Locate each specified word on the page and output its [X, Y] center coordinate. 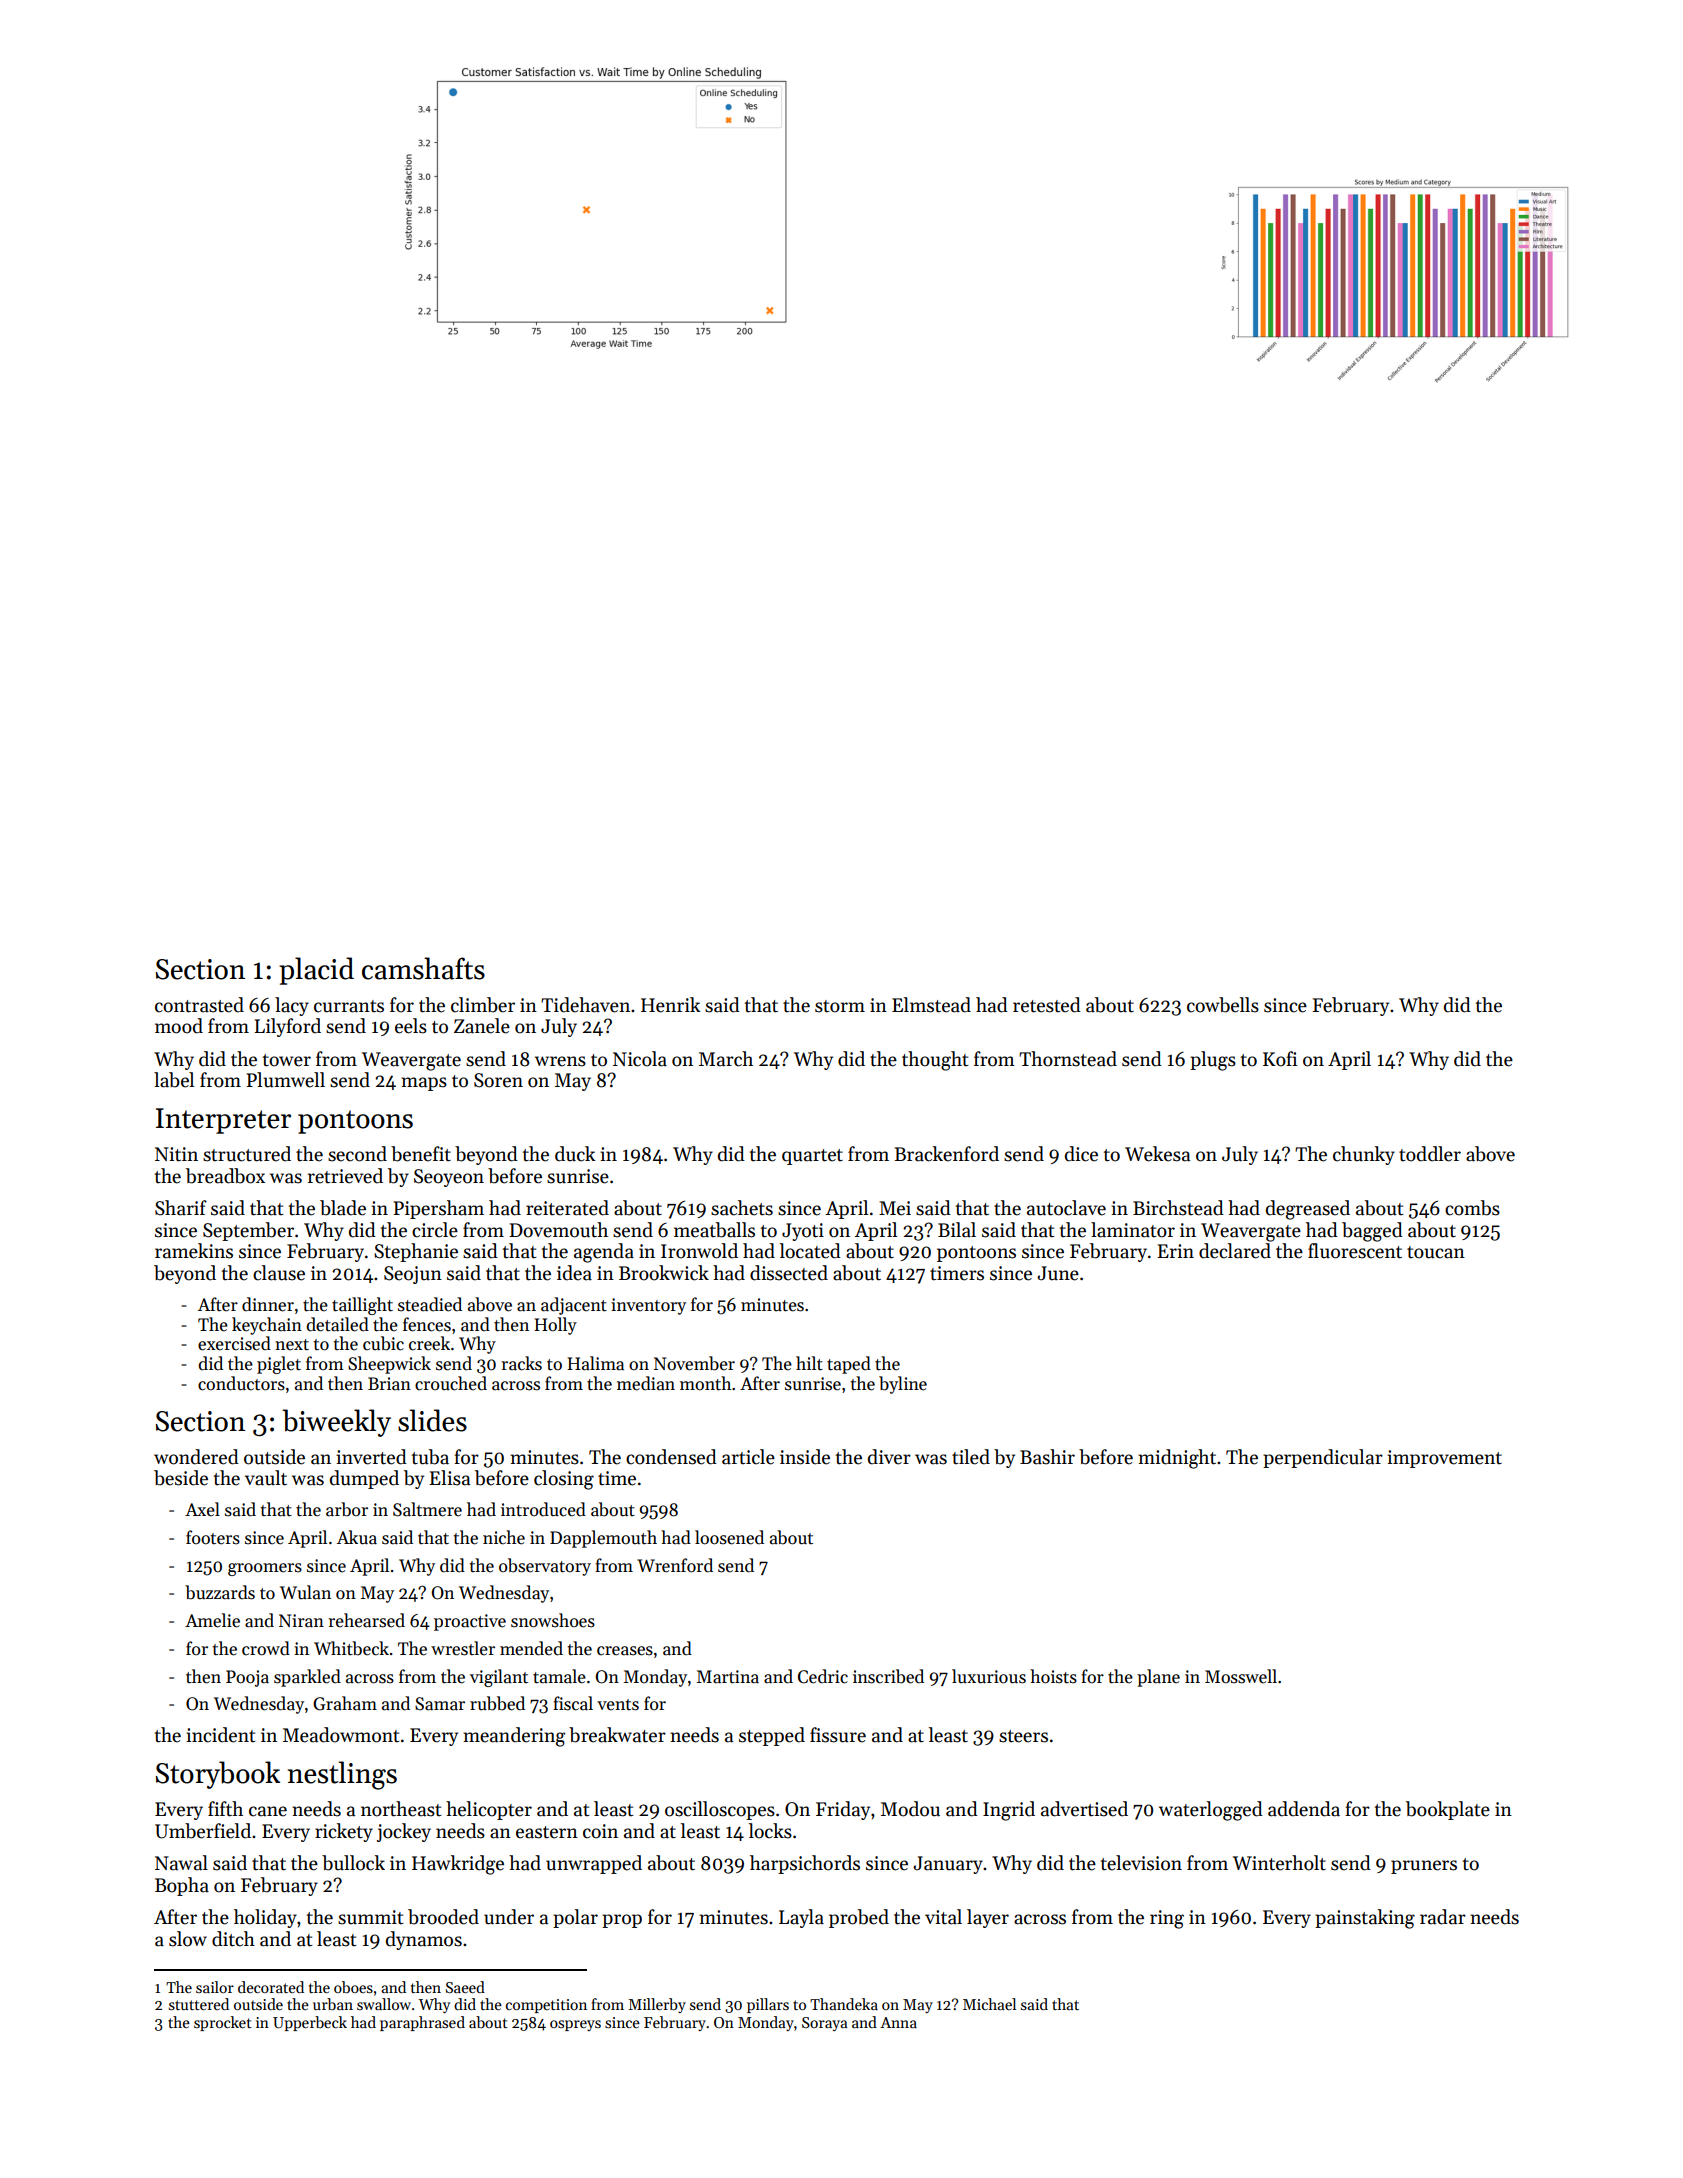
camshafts [423, 968]
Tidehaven [585, 1005]
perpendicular [1323, 1458]
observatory [545, 1567]
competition [546, 2006]
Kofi [1280, 1059]
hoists [1053, 1676]
